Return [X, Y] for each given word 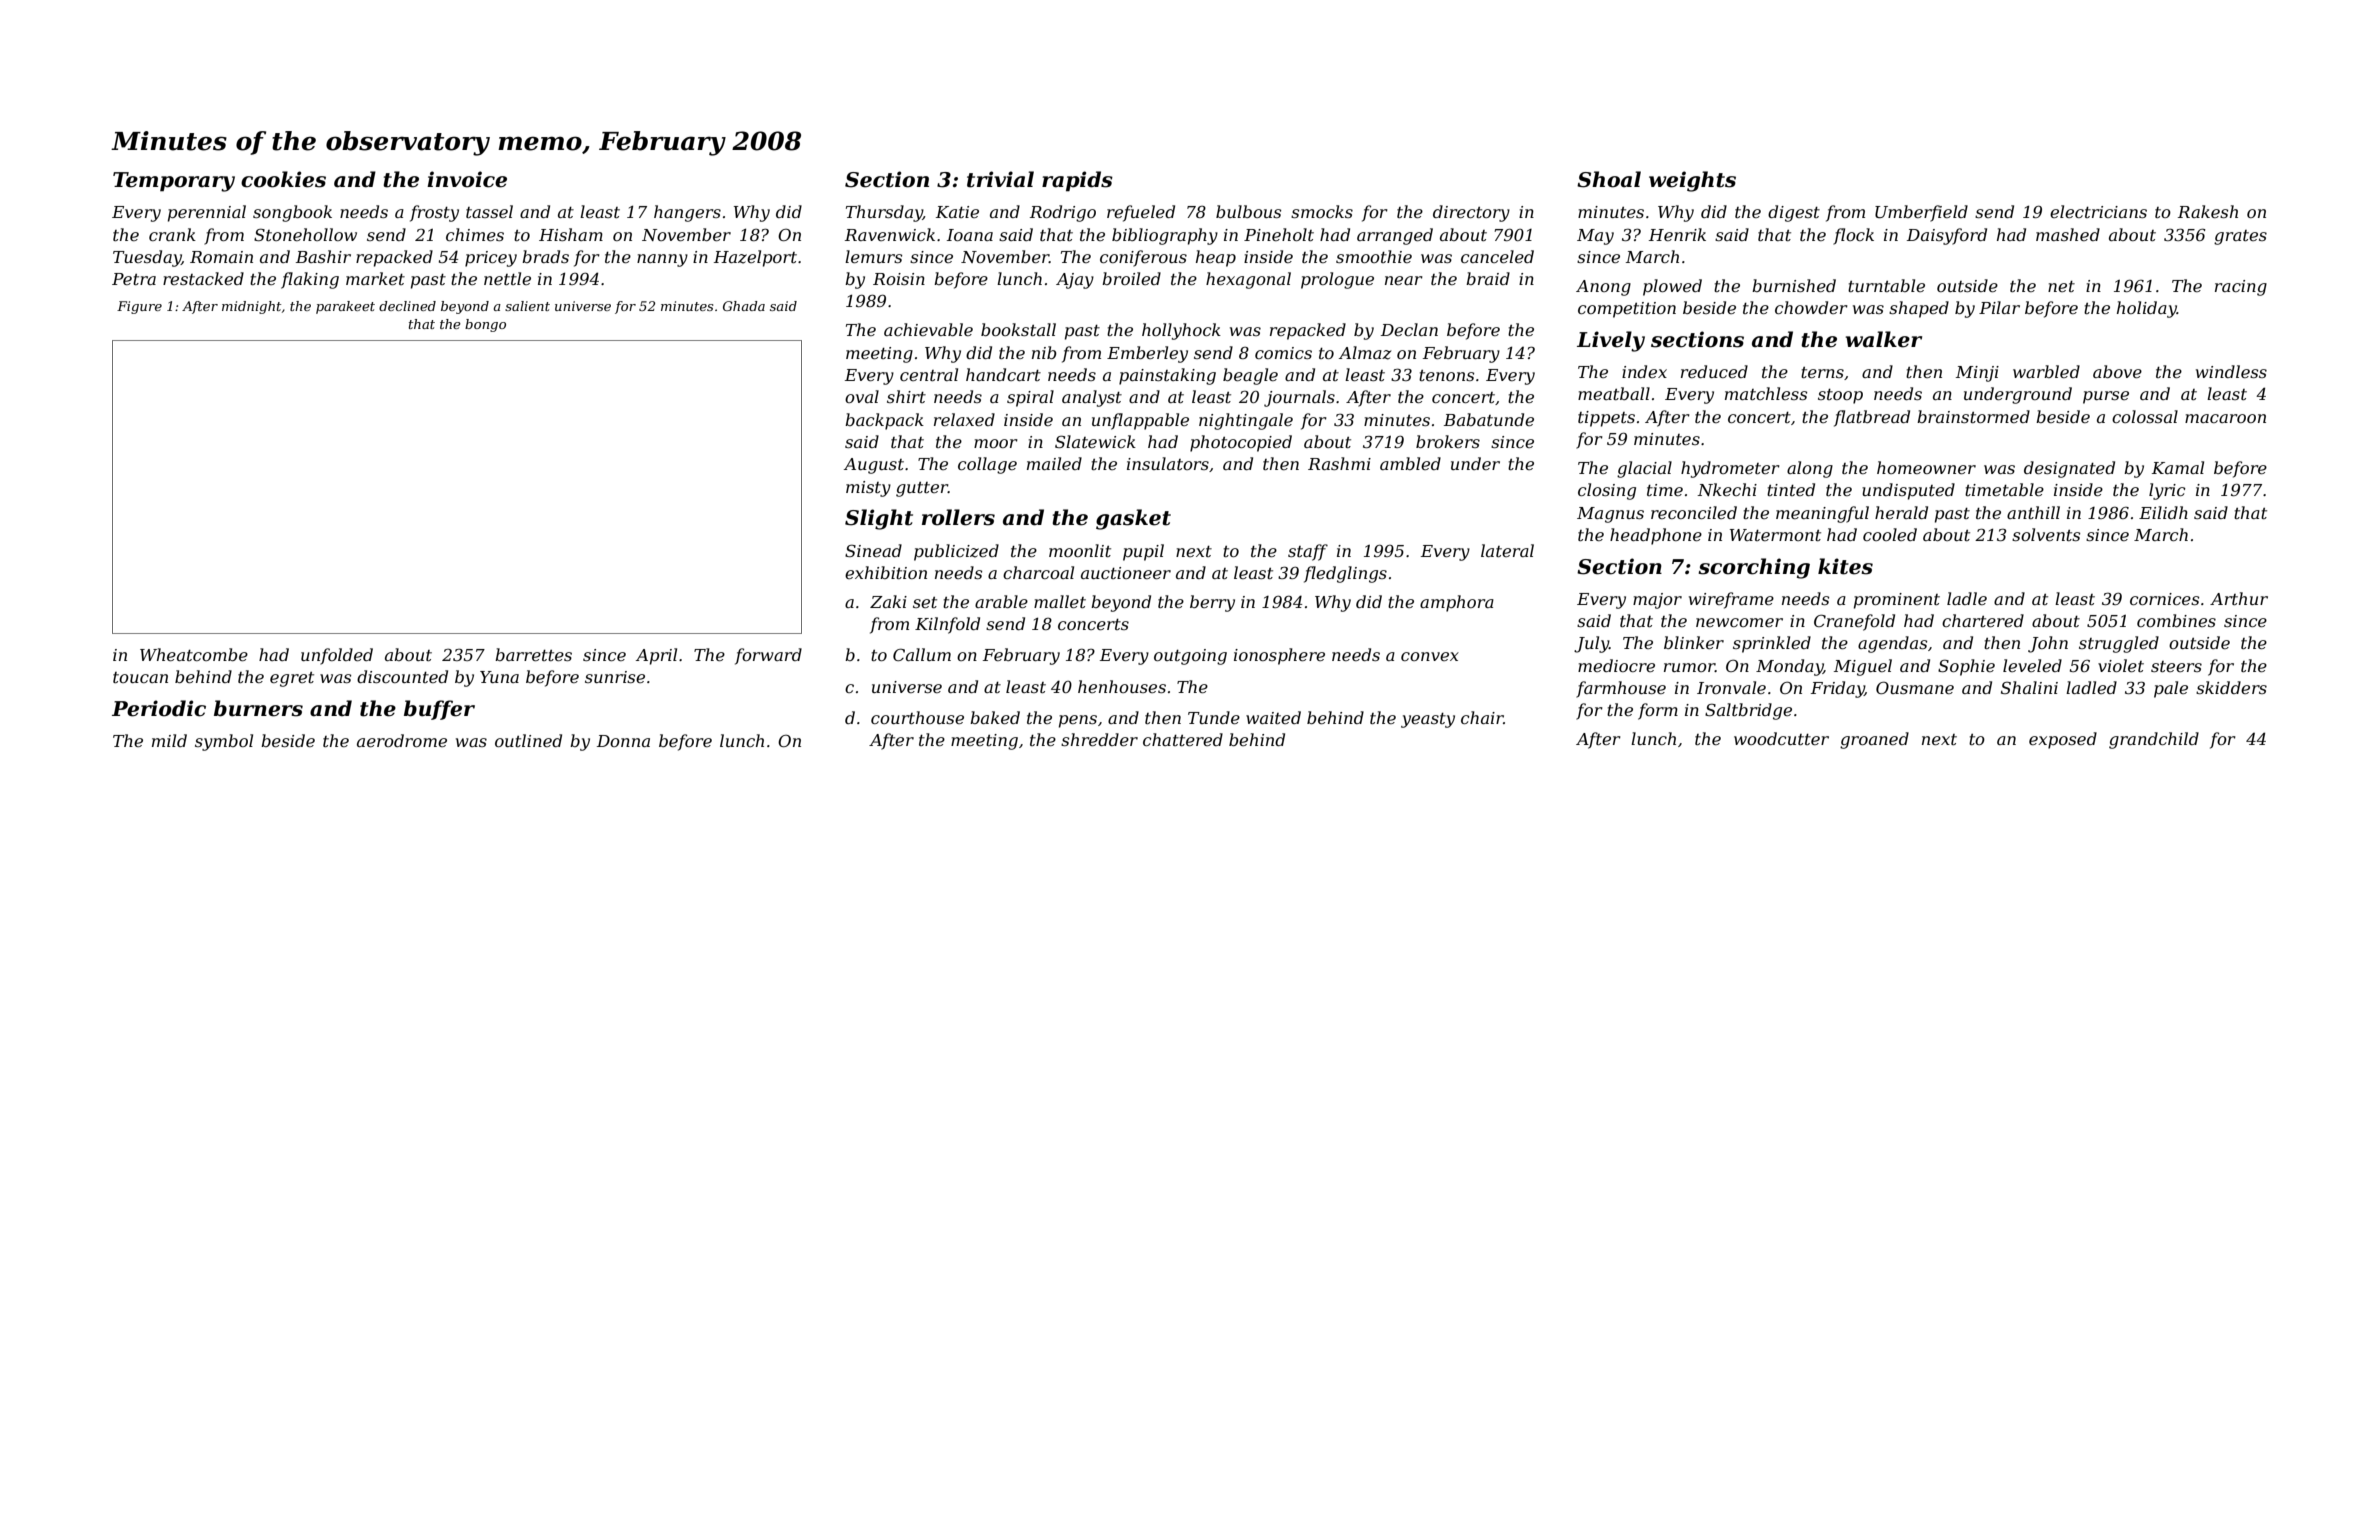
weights [1692, 181]
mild [169, 740]
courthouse [917, 717]
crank [172, 234]
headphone [1656, 536]
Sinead [873, 550]
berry [1212, 603]
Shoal [1609, 179]
